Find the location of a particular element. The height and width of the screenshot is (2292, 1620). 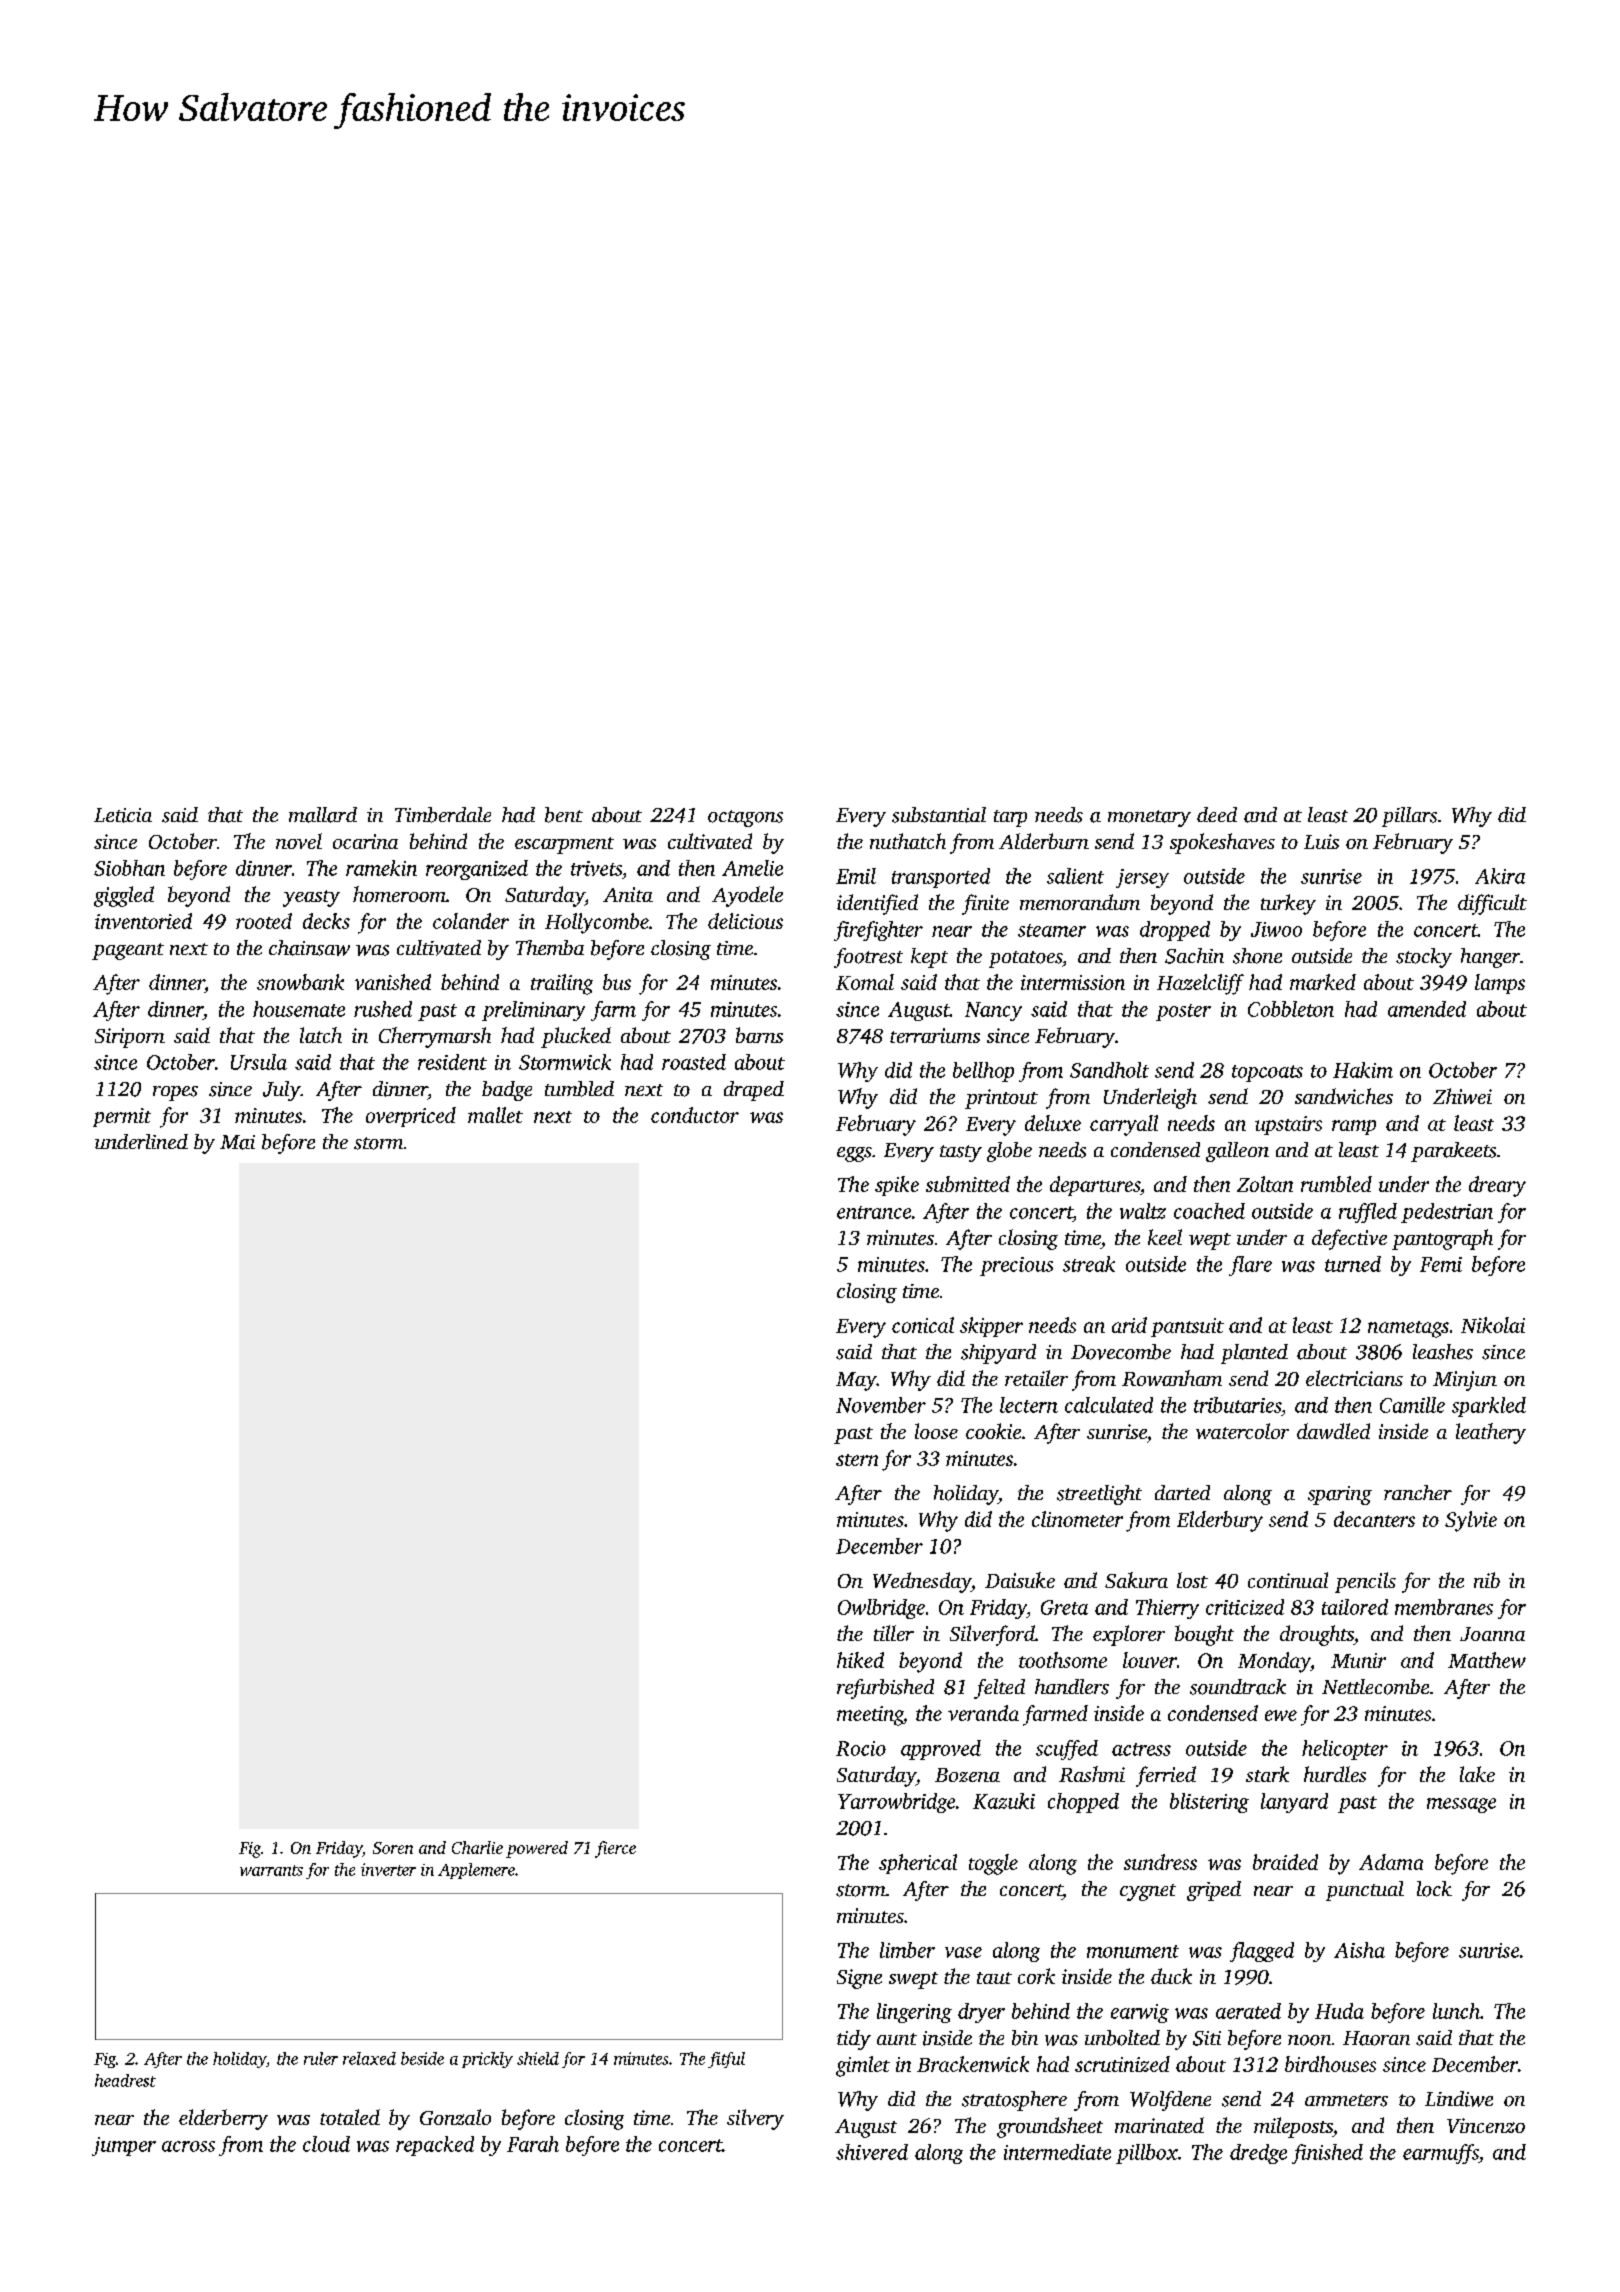

Wednesday is located at coordinates (922, 1582).
